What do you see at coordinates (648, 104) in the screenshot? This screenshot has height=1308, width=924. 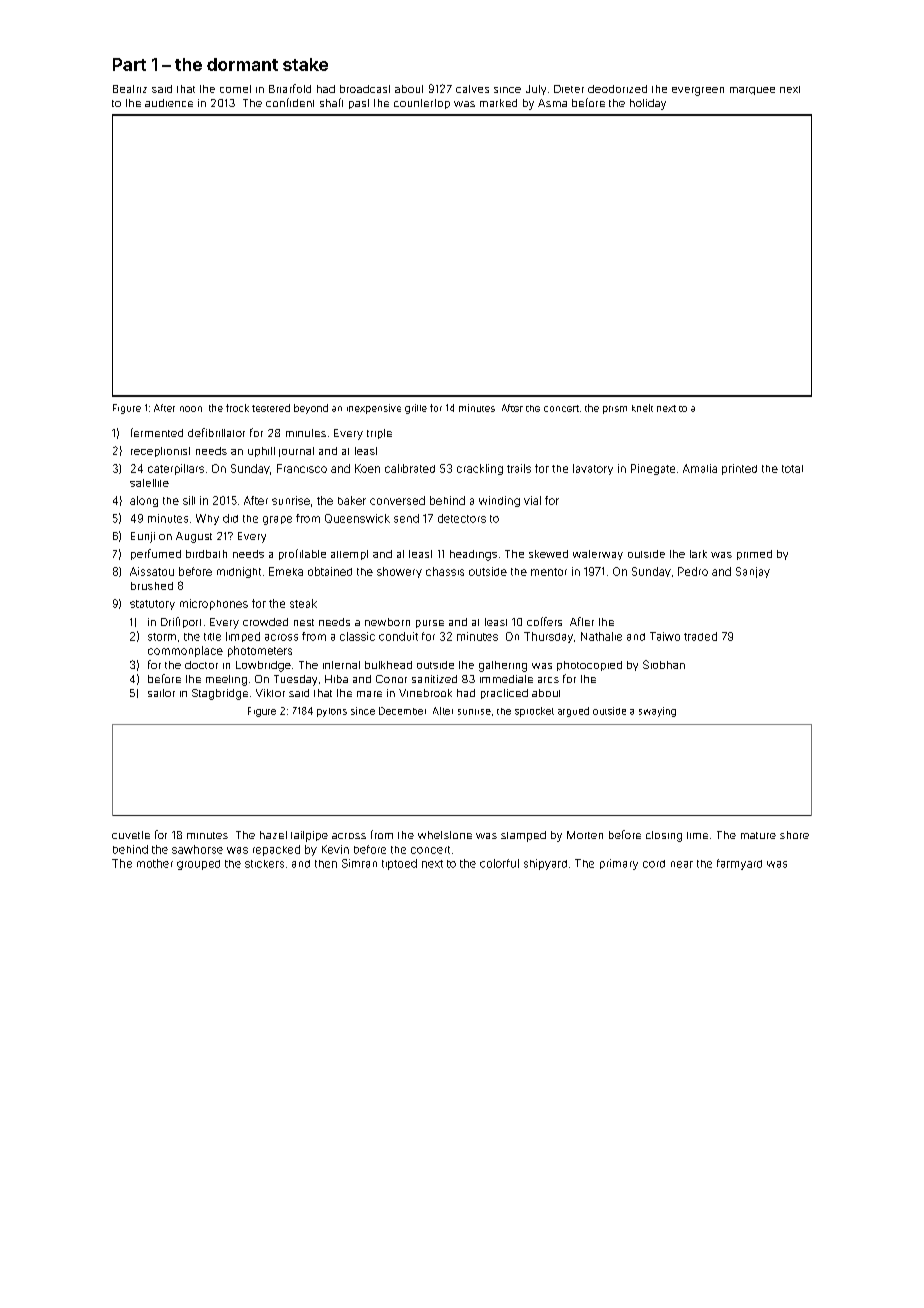 I see `holiday` at bounding box center [648, 104].
